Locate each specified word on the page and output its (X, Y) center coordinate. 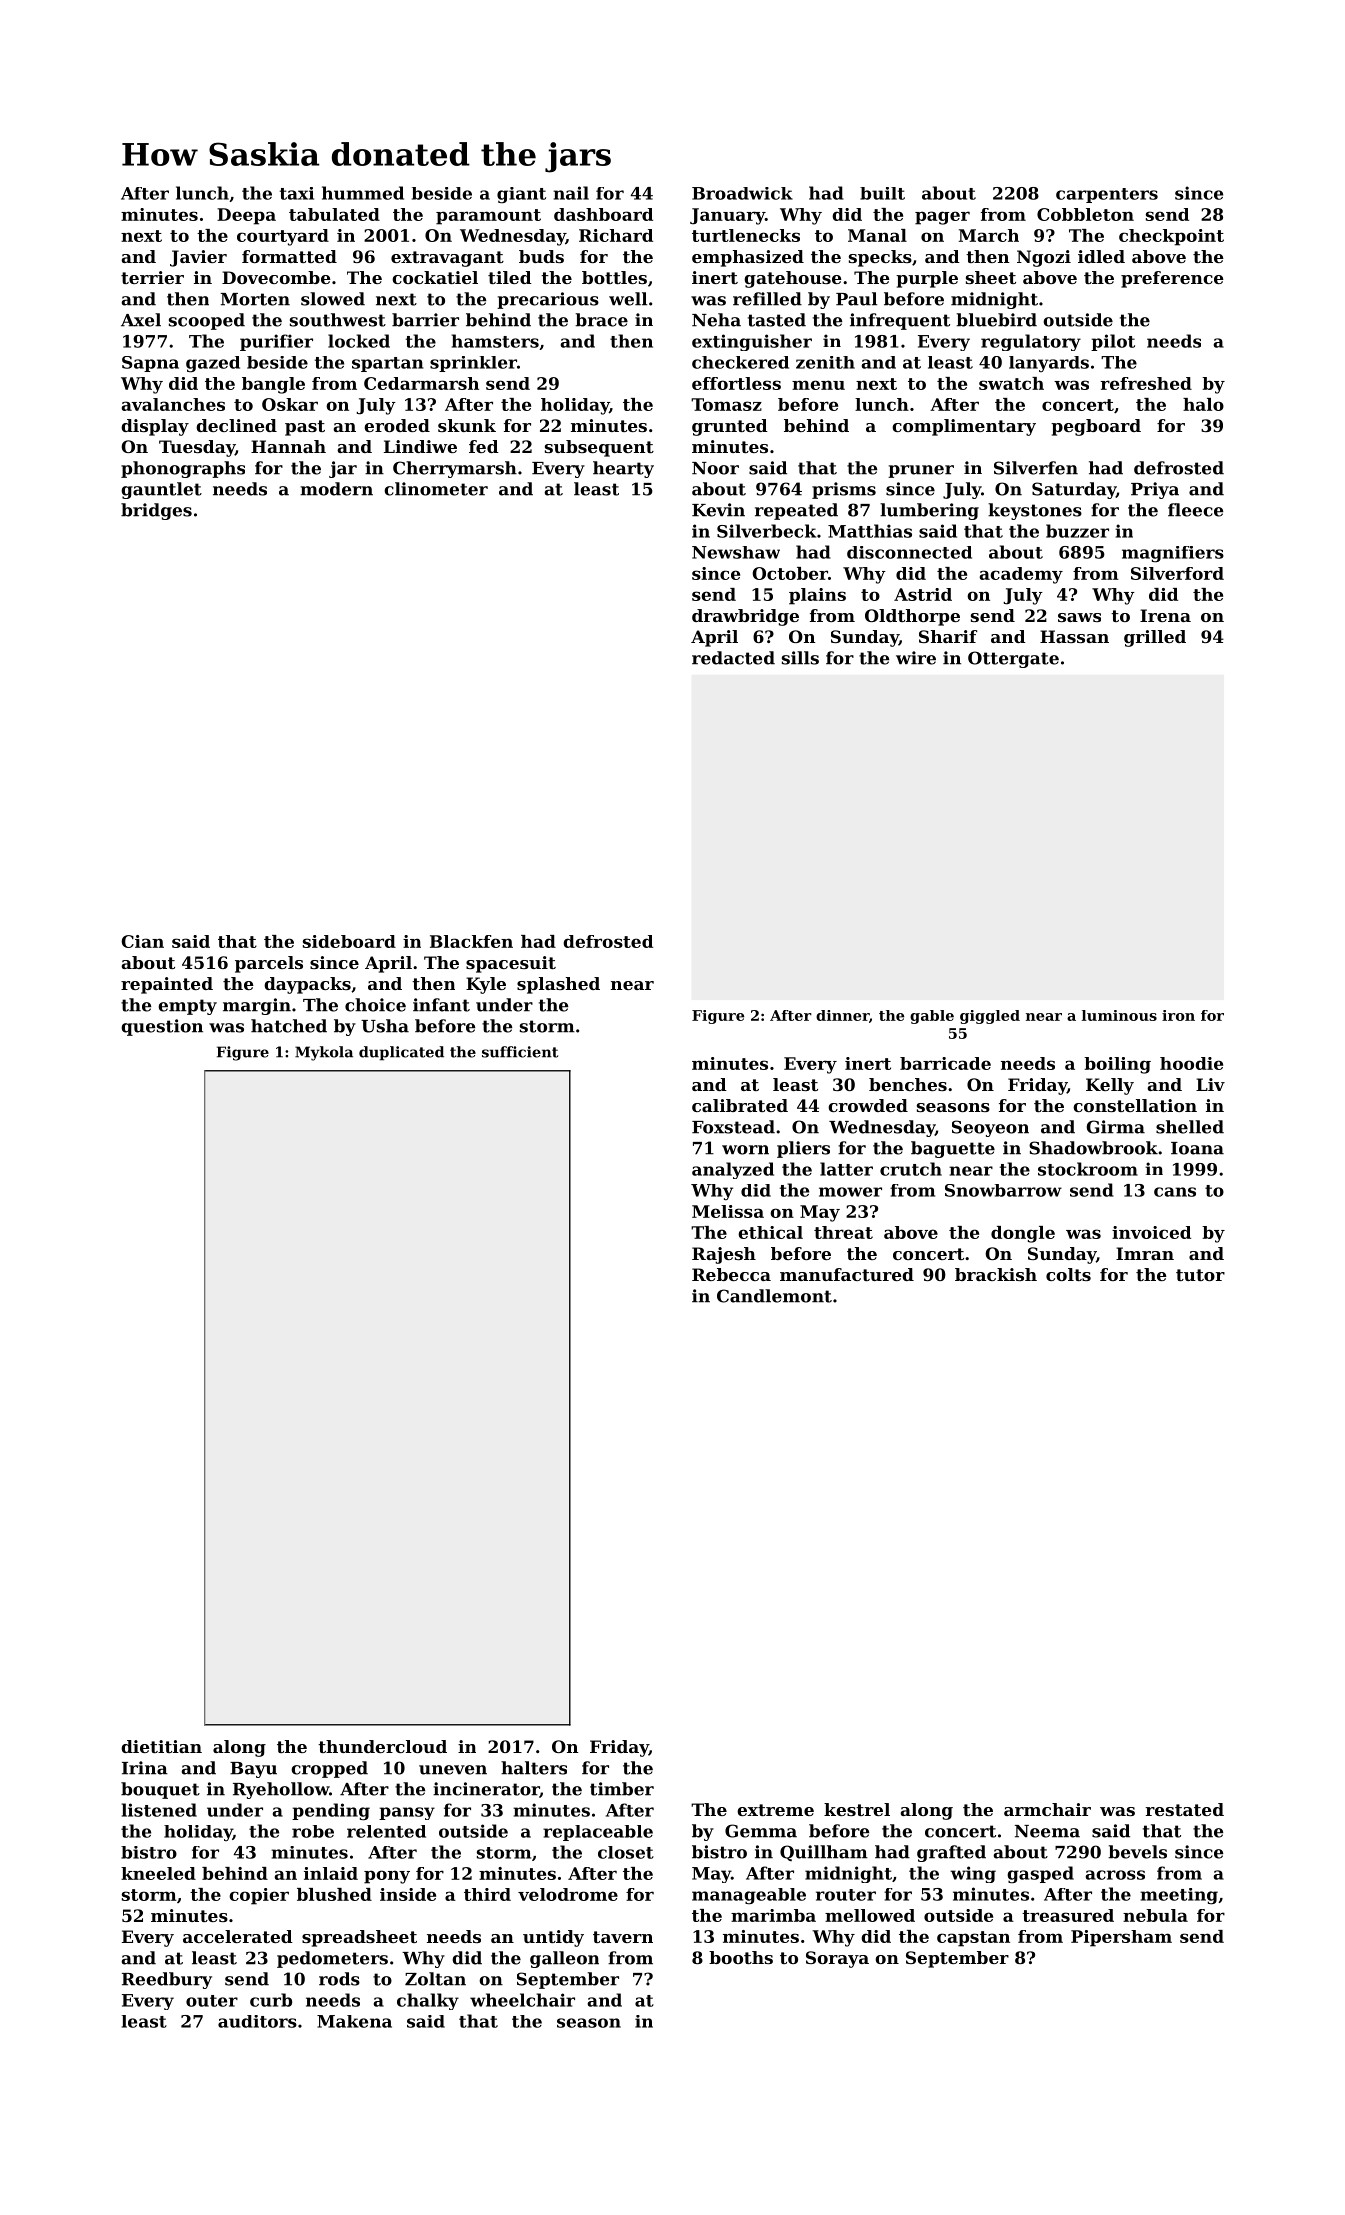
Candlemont (774, 1296)
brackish (996, 1274)
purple (927, 279)
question (162, 1027)
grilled (1155, 638)
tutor (1200, 1275)
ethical (770, 1232)
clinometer (436, 489)
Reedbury (167, 1980)
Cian (142, 941)
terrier (152, 277)
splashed (558, 985)
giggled (990, 1017)
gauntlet (161, 490)
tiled (510, 277)
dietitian (161, 1746)
